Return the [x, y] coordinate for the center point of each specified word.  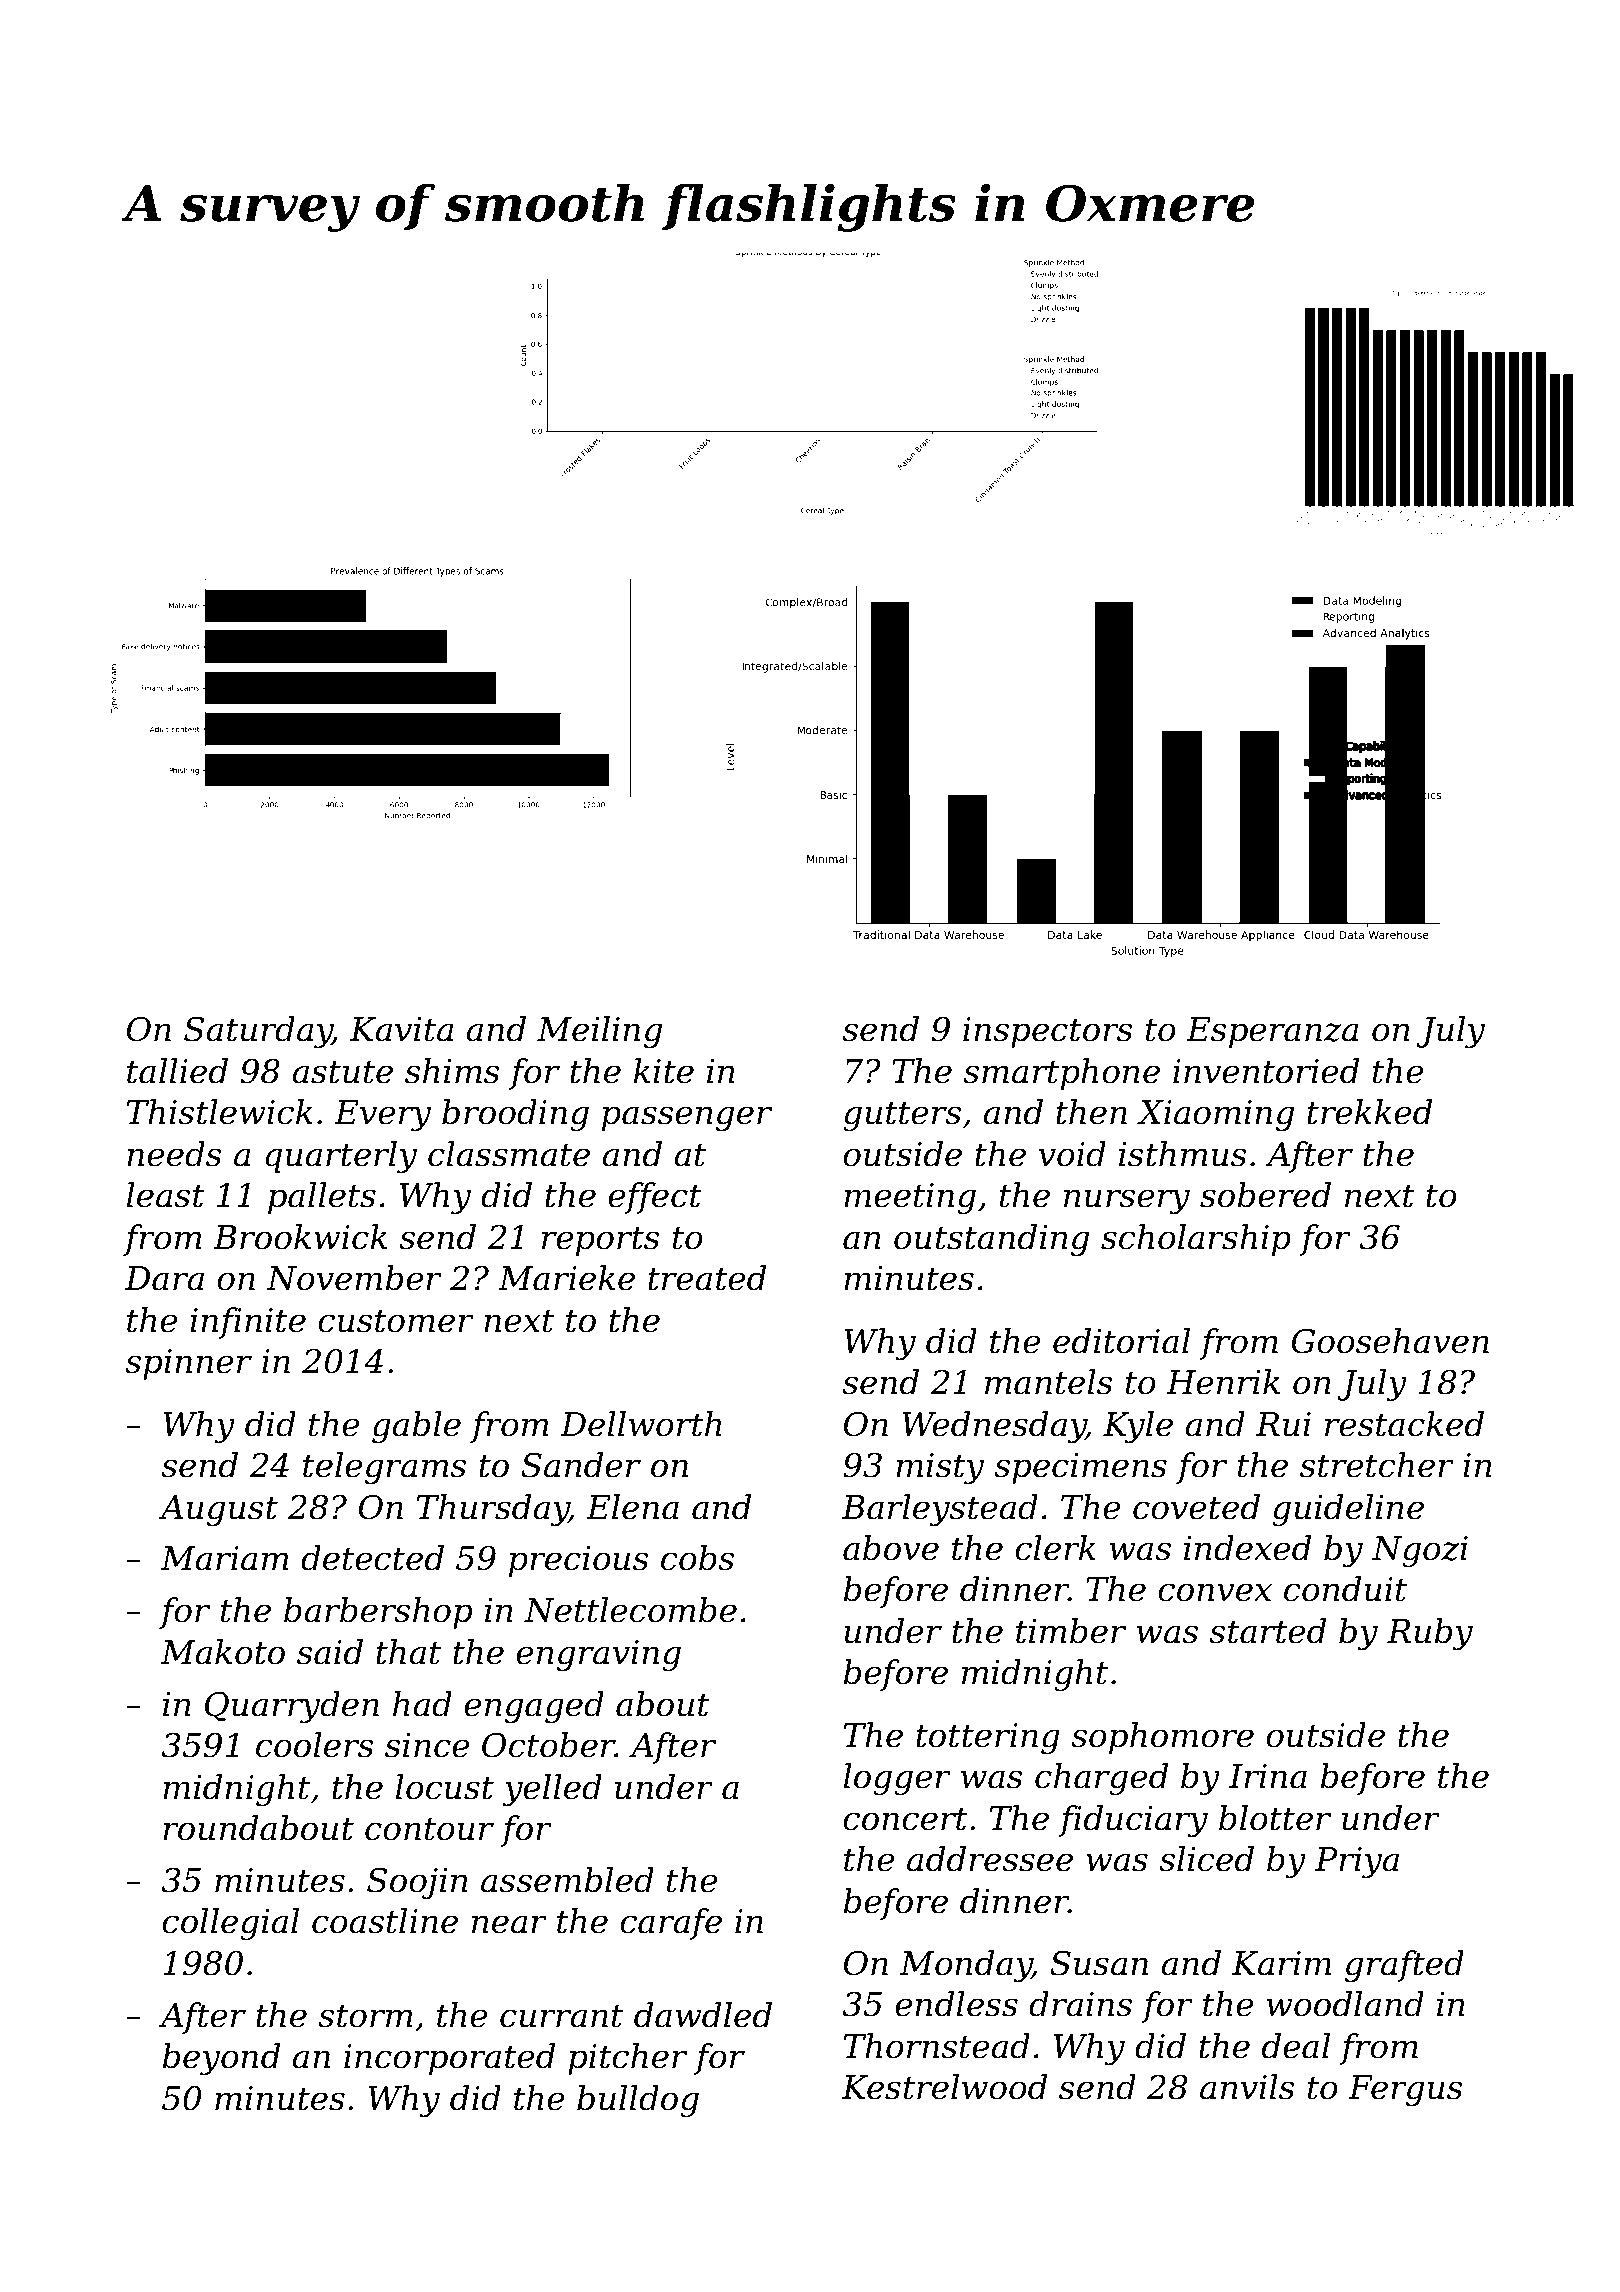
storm [365, 2016]
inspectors [1048, 1032]
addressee [990, 1859]
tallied [177, 1071]
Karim [1281, 1963]
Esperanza [1272, 1032]
